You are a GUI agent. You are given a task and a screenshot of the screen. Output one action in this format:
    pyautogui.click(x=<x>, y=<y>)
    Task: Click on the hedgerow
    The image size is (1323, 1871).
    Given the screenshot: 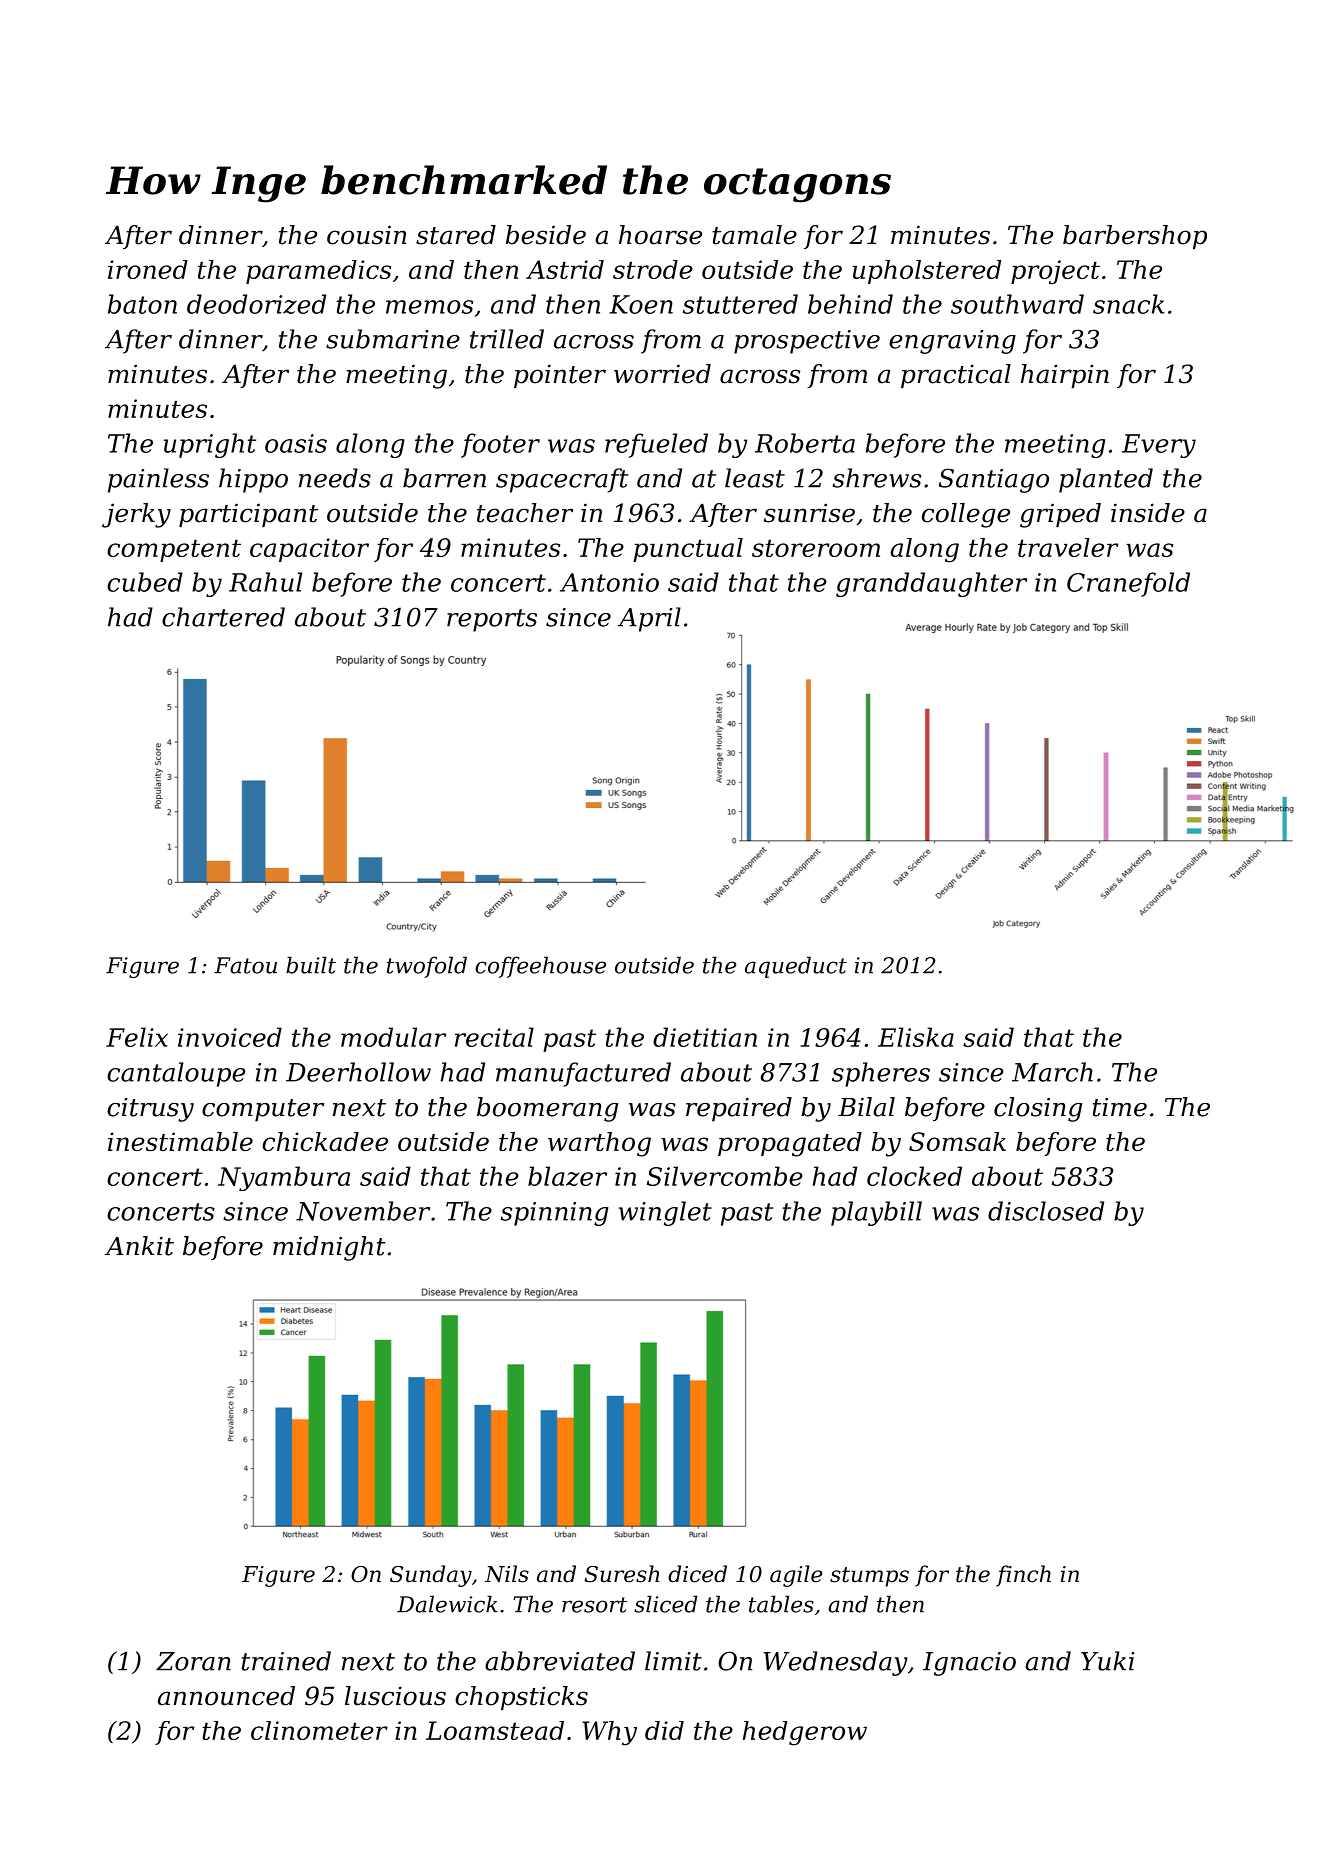 What is the action you would take?
    pyautogui.click(x=805, y=1733)
